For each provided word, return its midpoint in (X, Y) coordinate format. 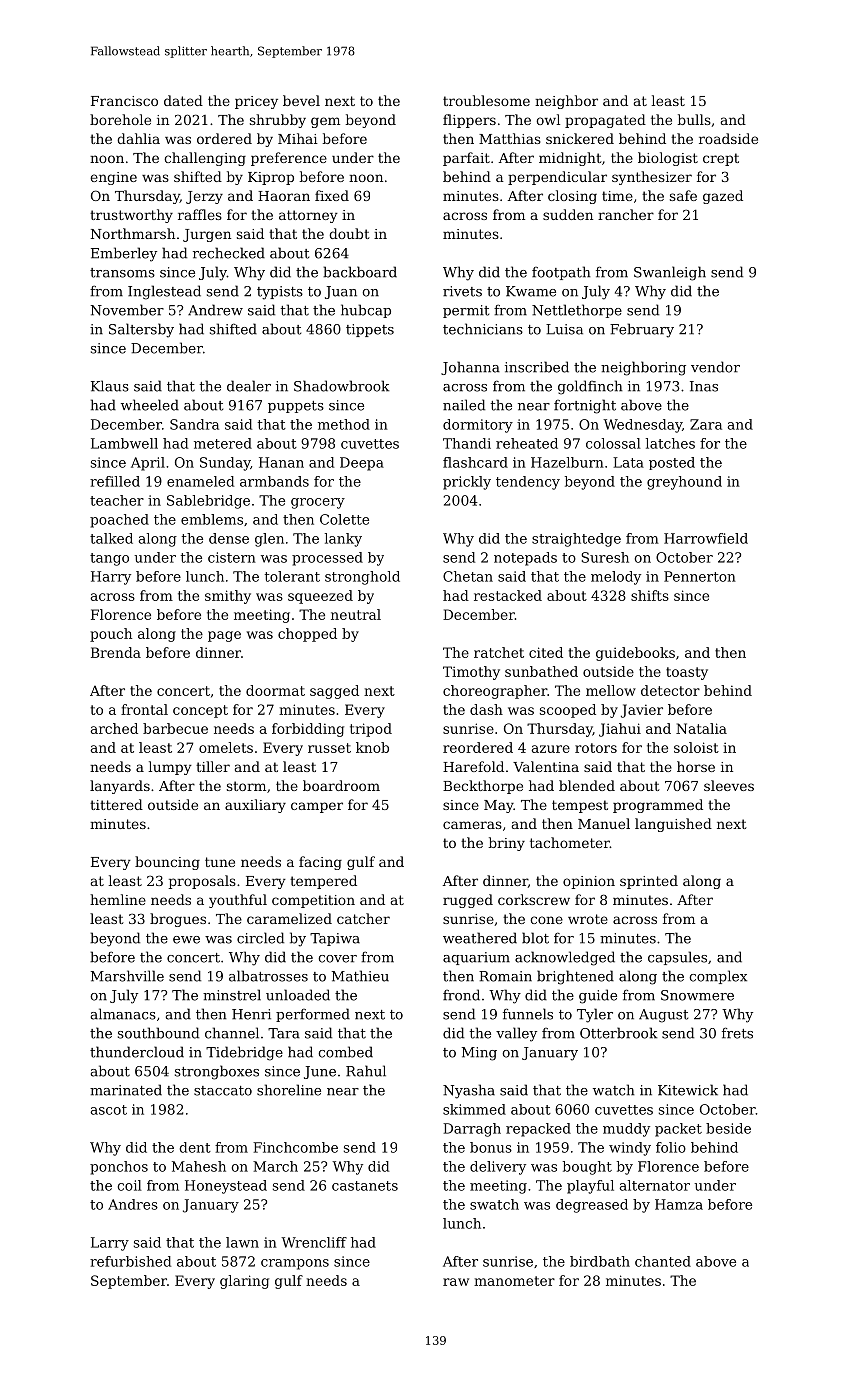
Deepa (362, 464)
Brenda (116, 652)
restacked (508, 595)
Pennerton (700, 576)
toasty (687, 673)
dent (195, 1147)
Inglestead (164, 292)
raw (456, 1282)
